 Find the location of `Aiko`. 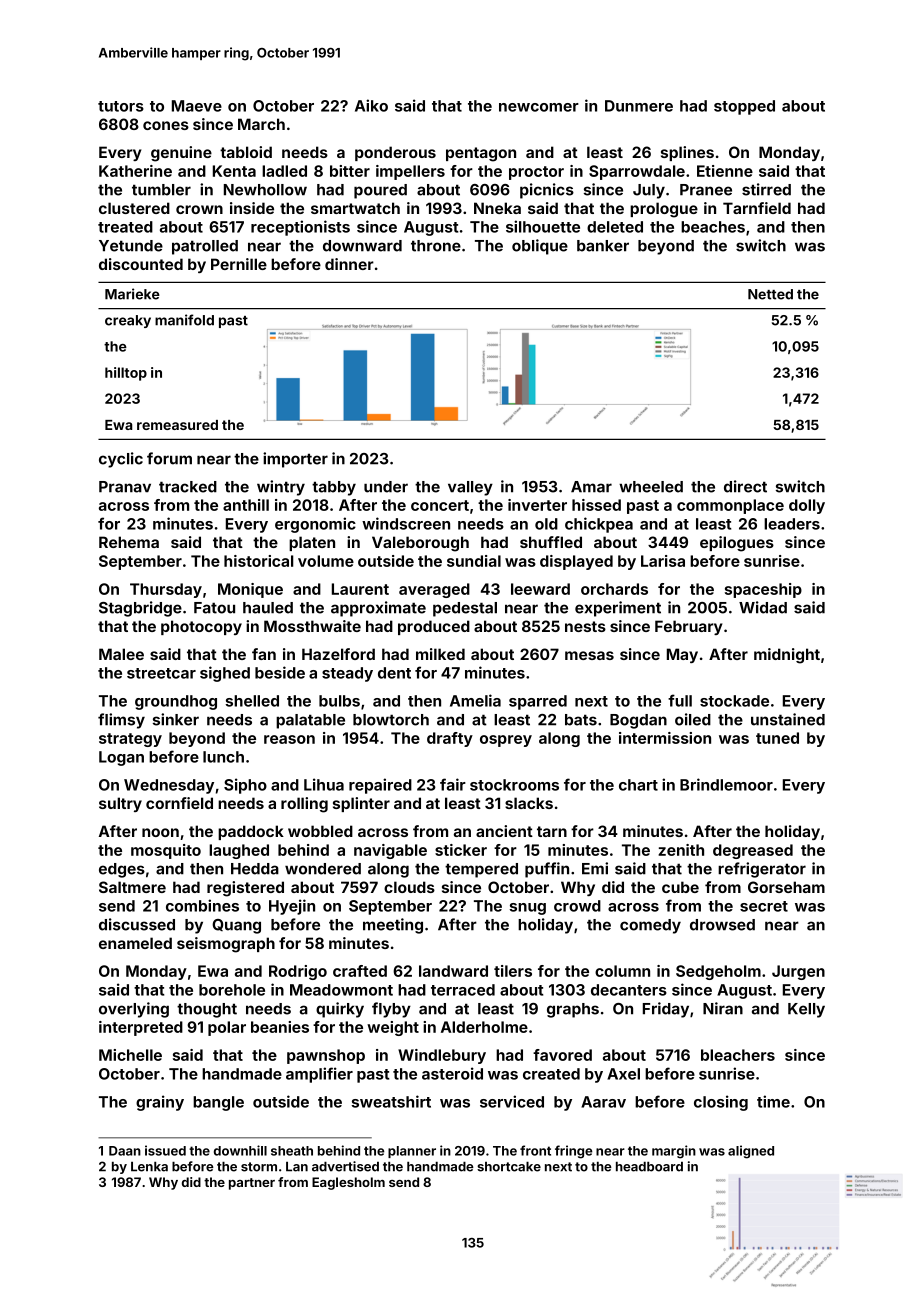

Aiko is located at coordinates (371, 105).
